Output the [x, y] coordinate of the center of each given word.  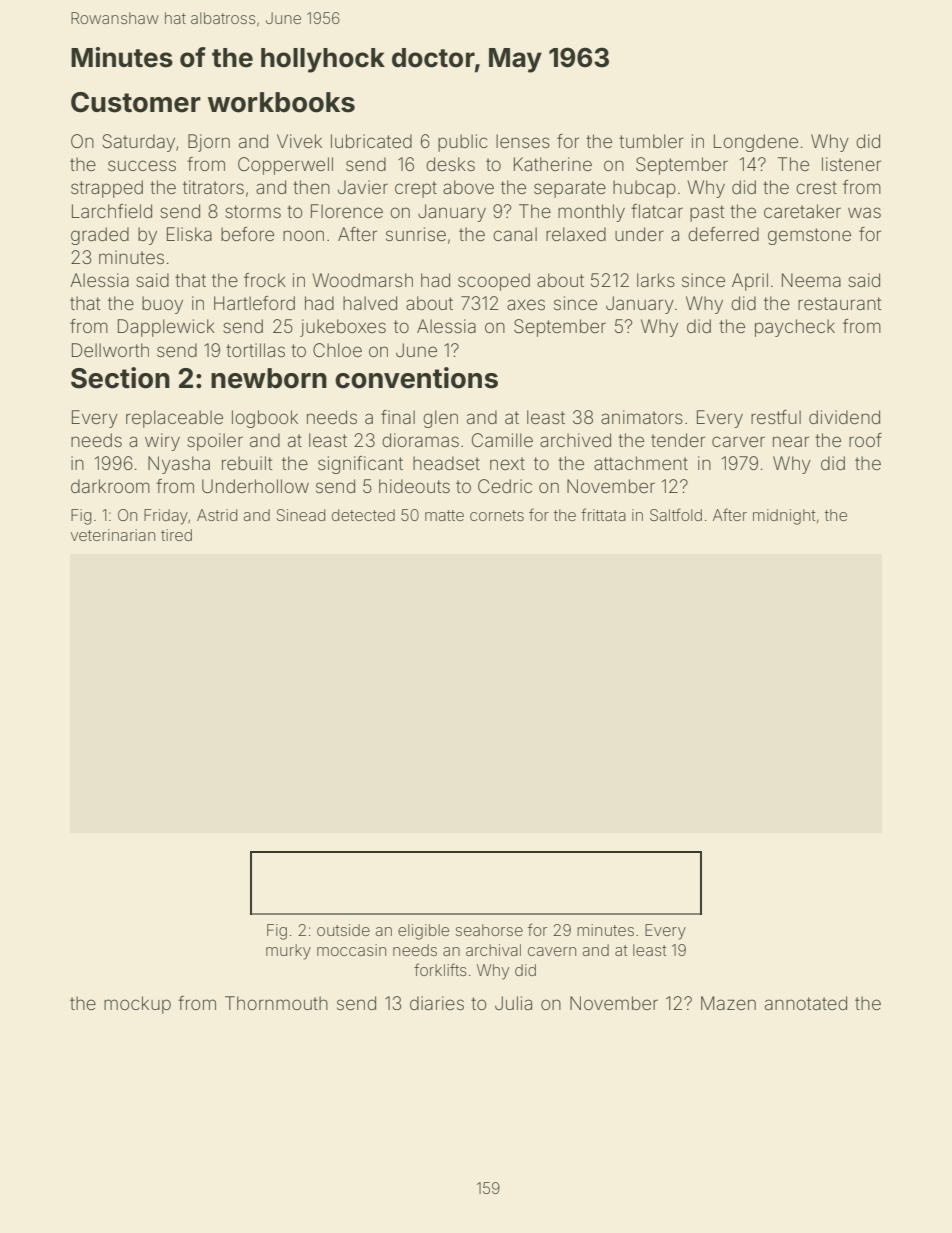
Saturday [138, 143]
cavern [552, 951]
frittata [603, 514]
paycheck [795, 328]
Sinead [301, 515]
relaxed [576, 234]
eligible [423, 932]
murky [288, 952]
